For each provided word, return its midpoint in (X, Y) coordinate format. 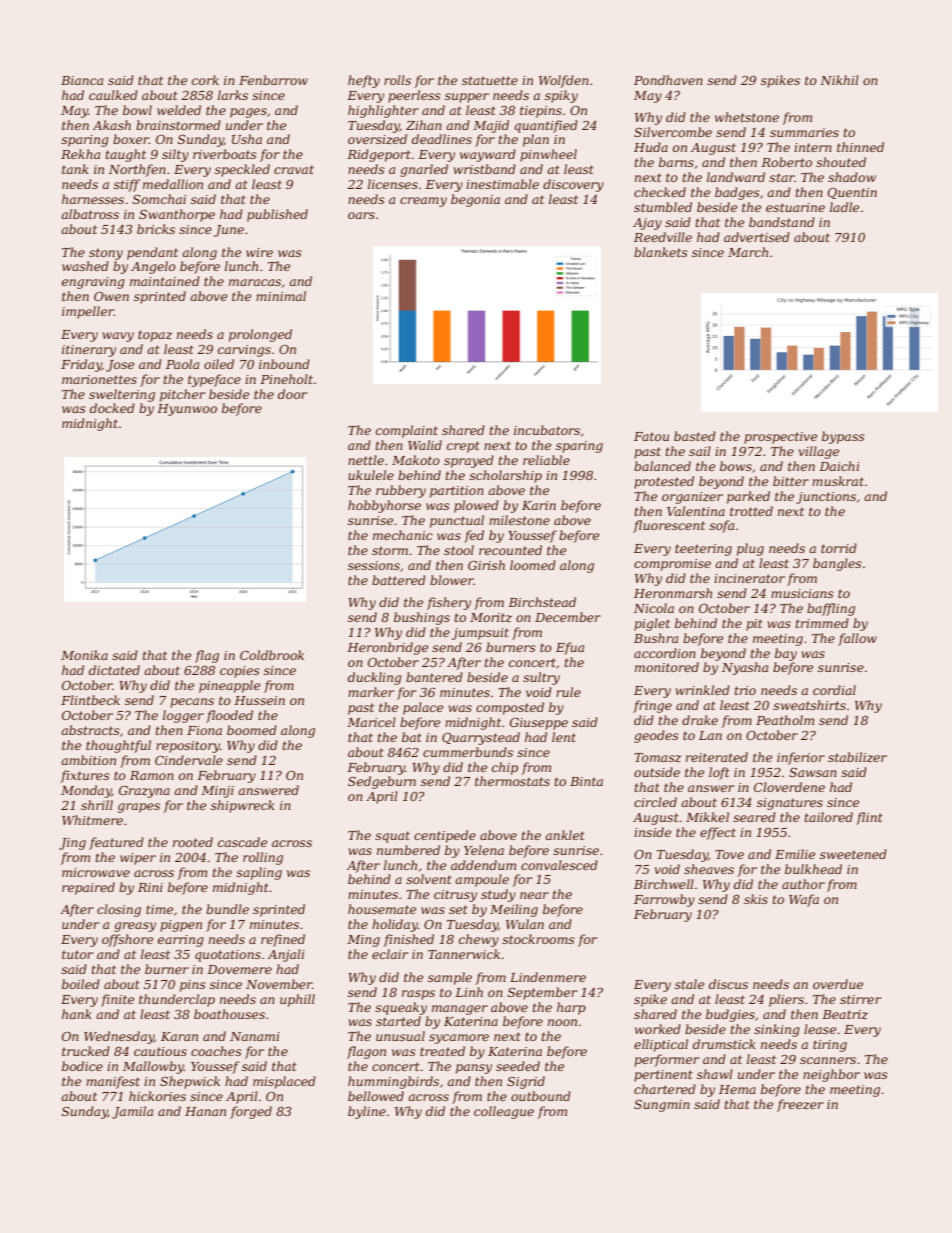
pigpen (181, 926)
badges (737, 193)
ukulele (371, 475)
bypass (843, 437)
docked (112, 408)
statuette (490, 80)
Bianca (82, 80)
